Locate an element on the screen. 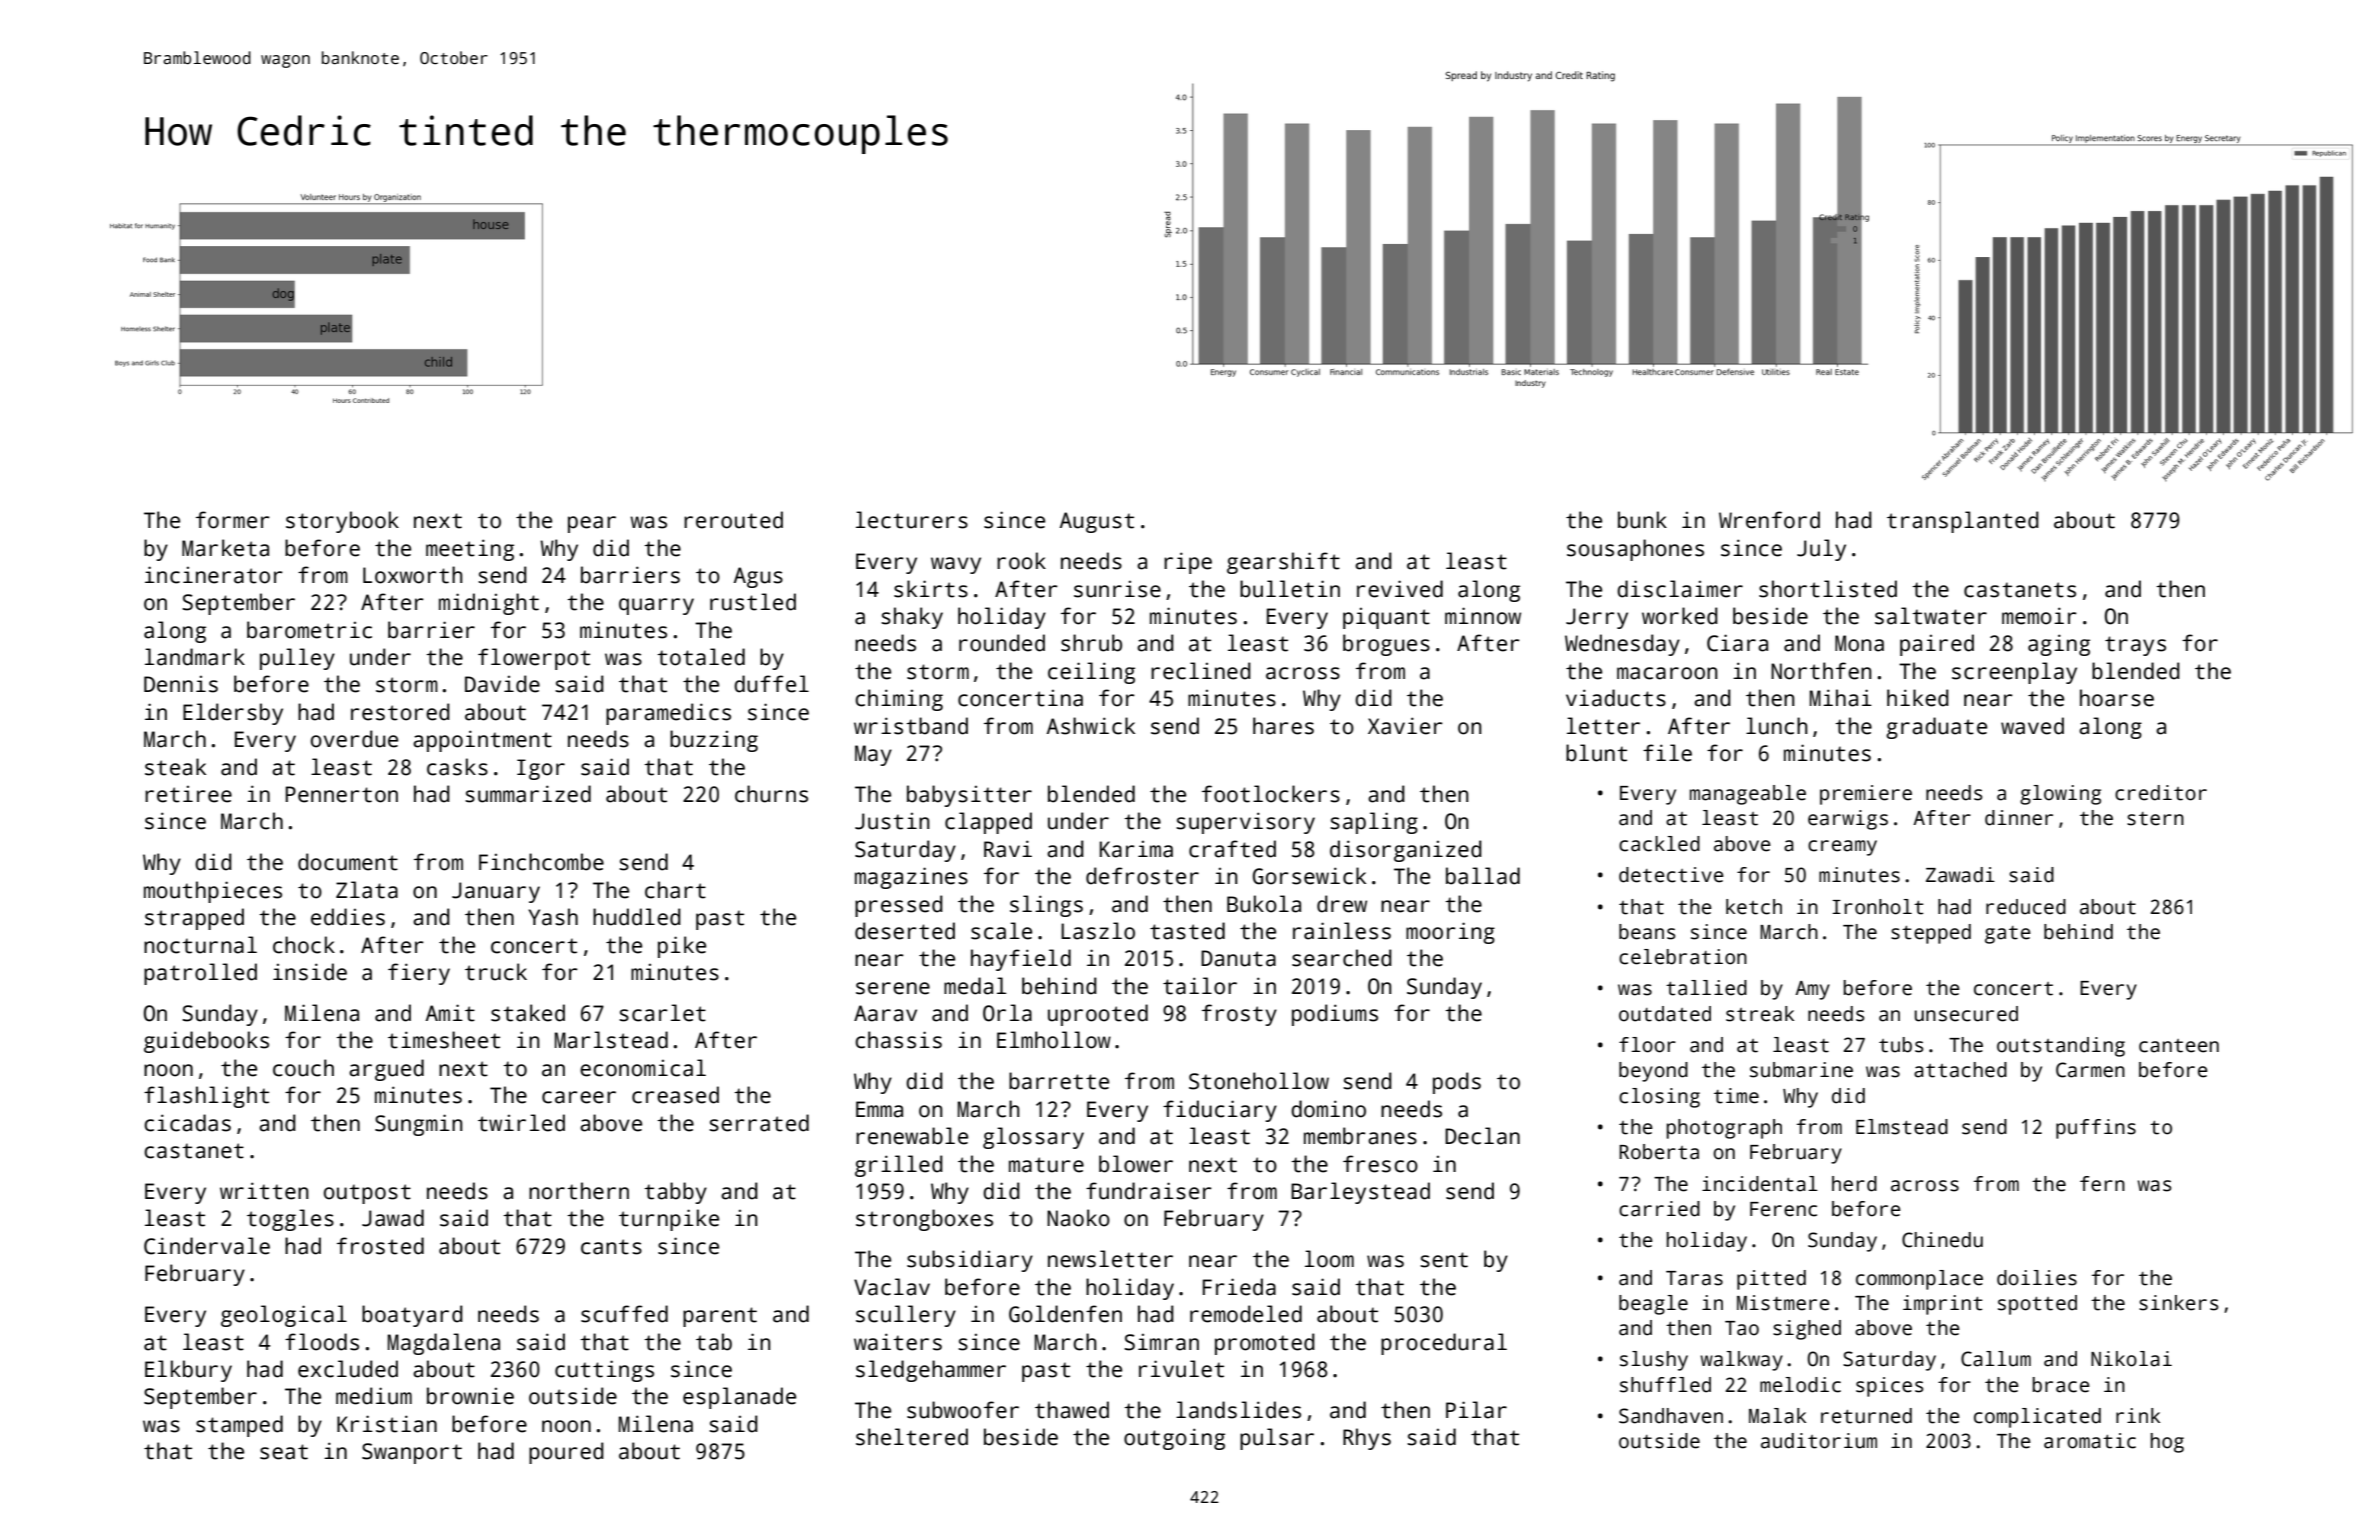 The height and width of the screenshot is (1540, 2380). blunt is located at coordinates (1596, 753).
